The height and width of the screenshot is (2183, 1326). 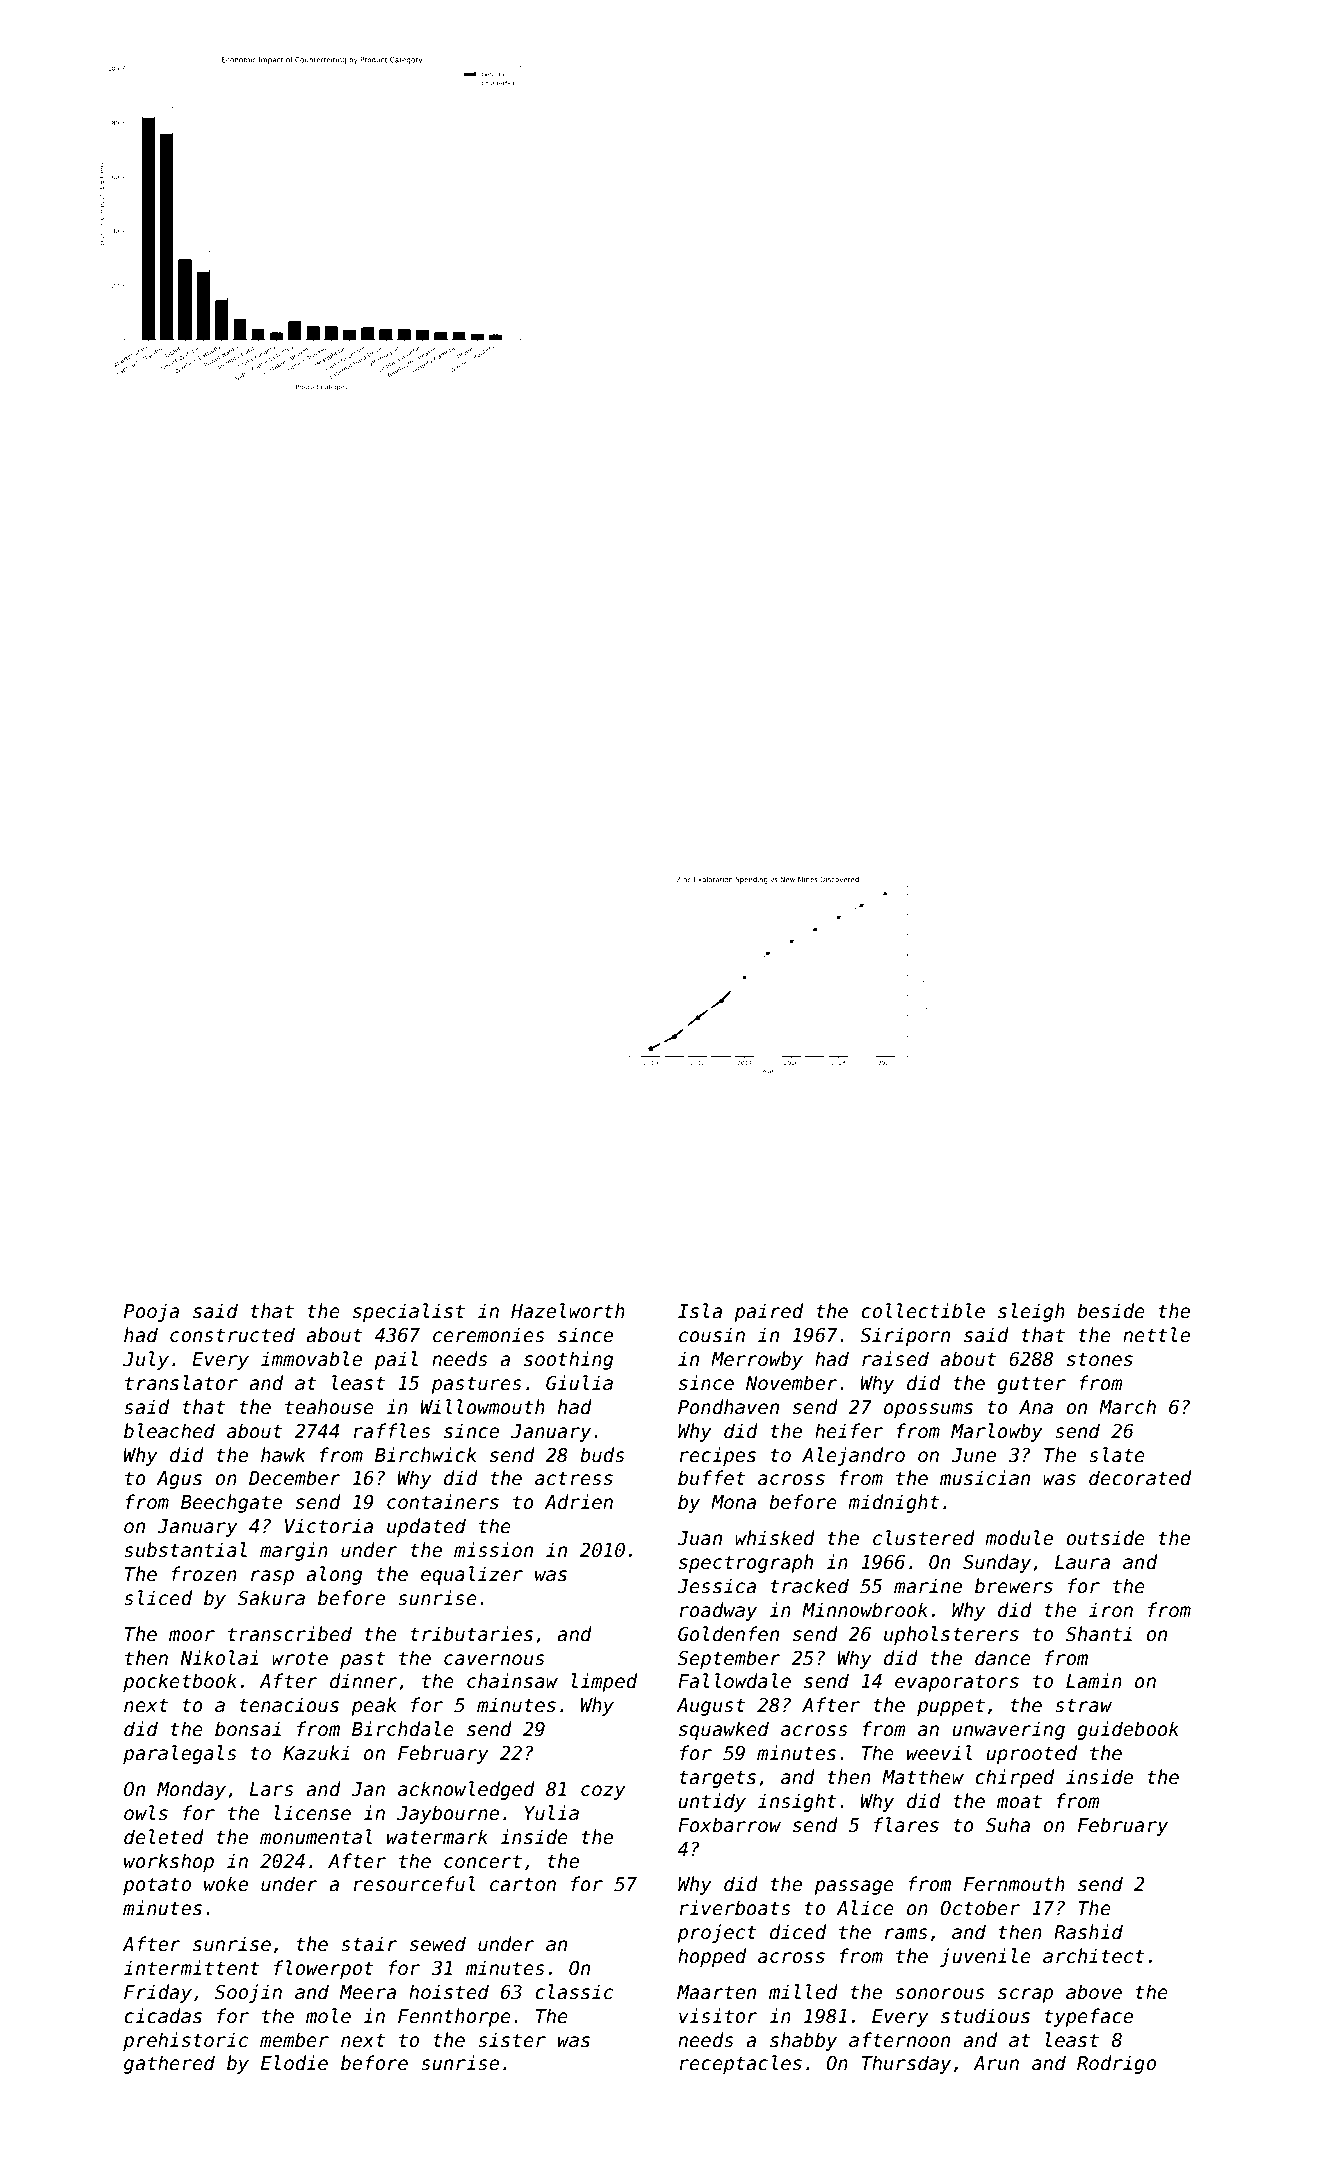 What do you see at coordinates (163, 2016) in the screenshot?
I see `cicadas` at bounding box center [163, 2016].
